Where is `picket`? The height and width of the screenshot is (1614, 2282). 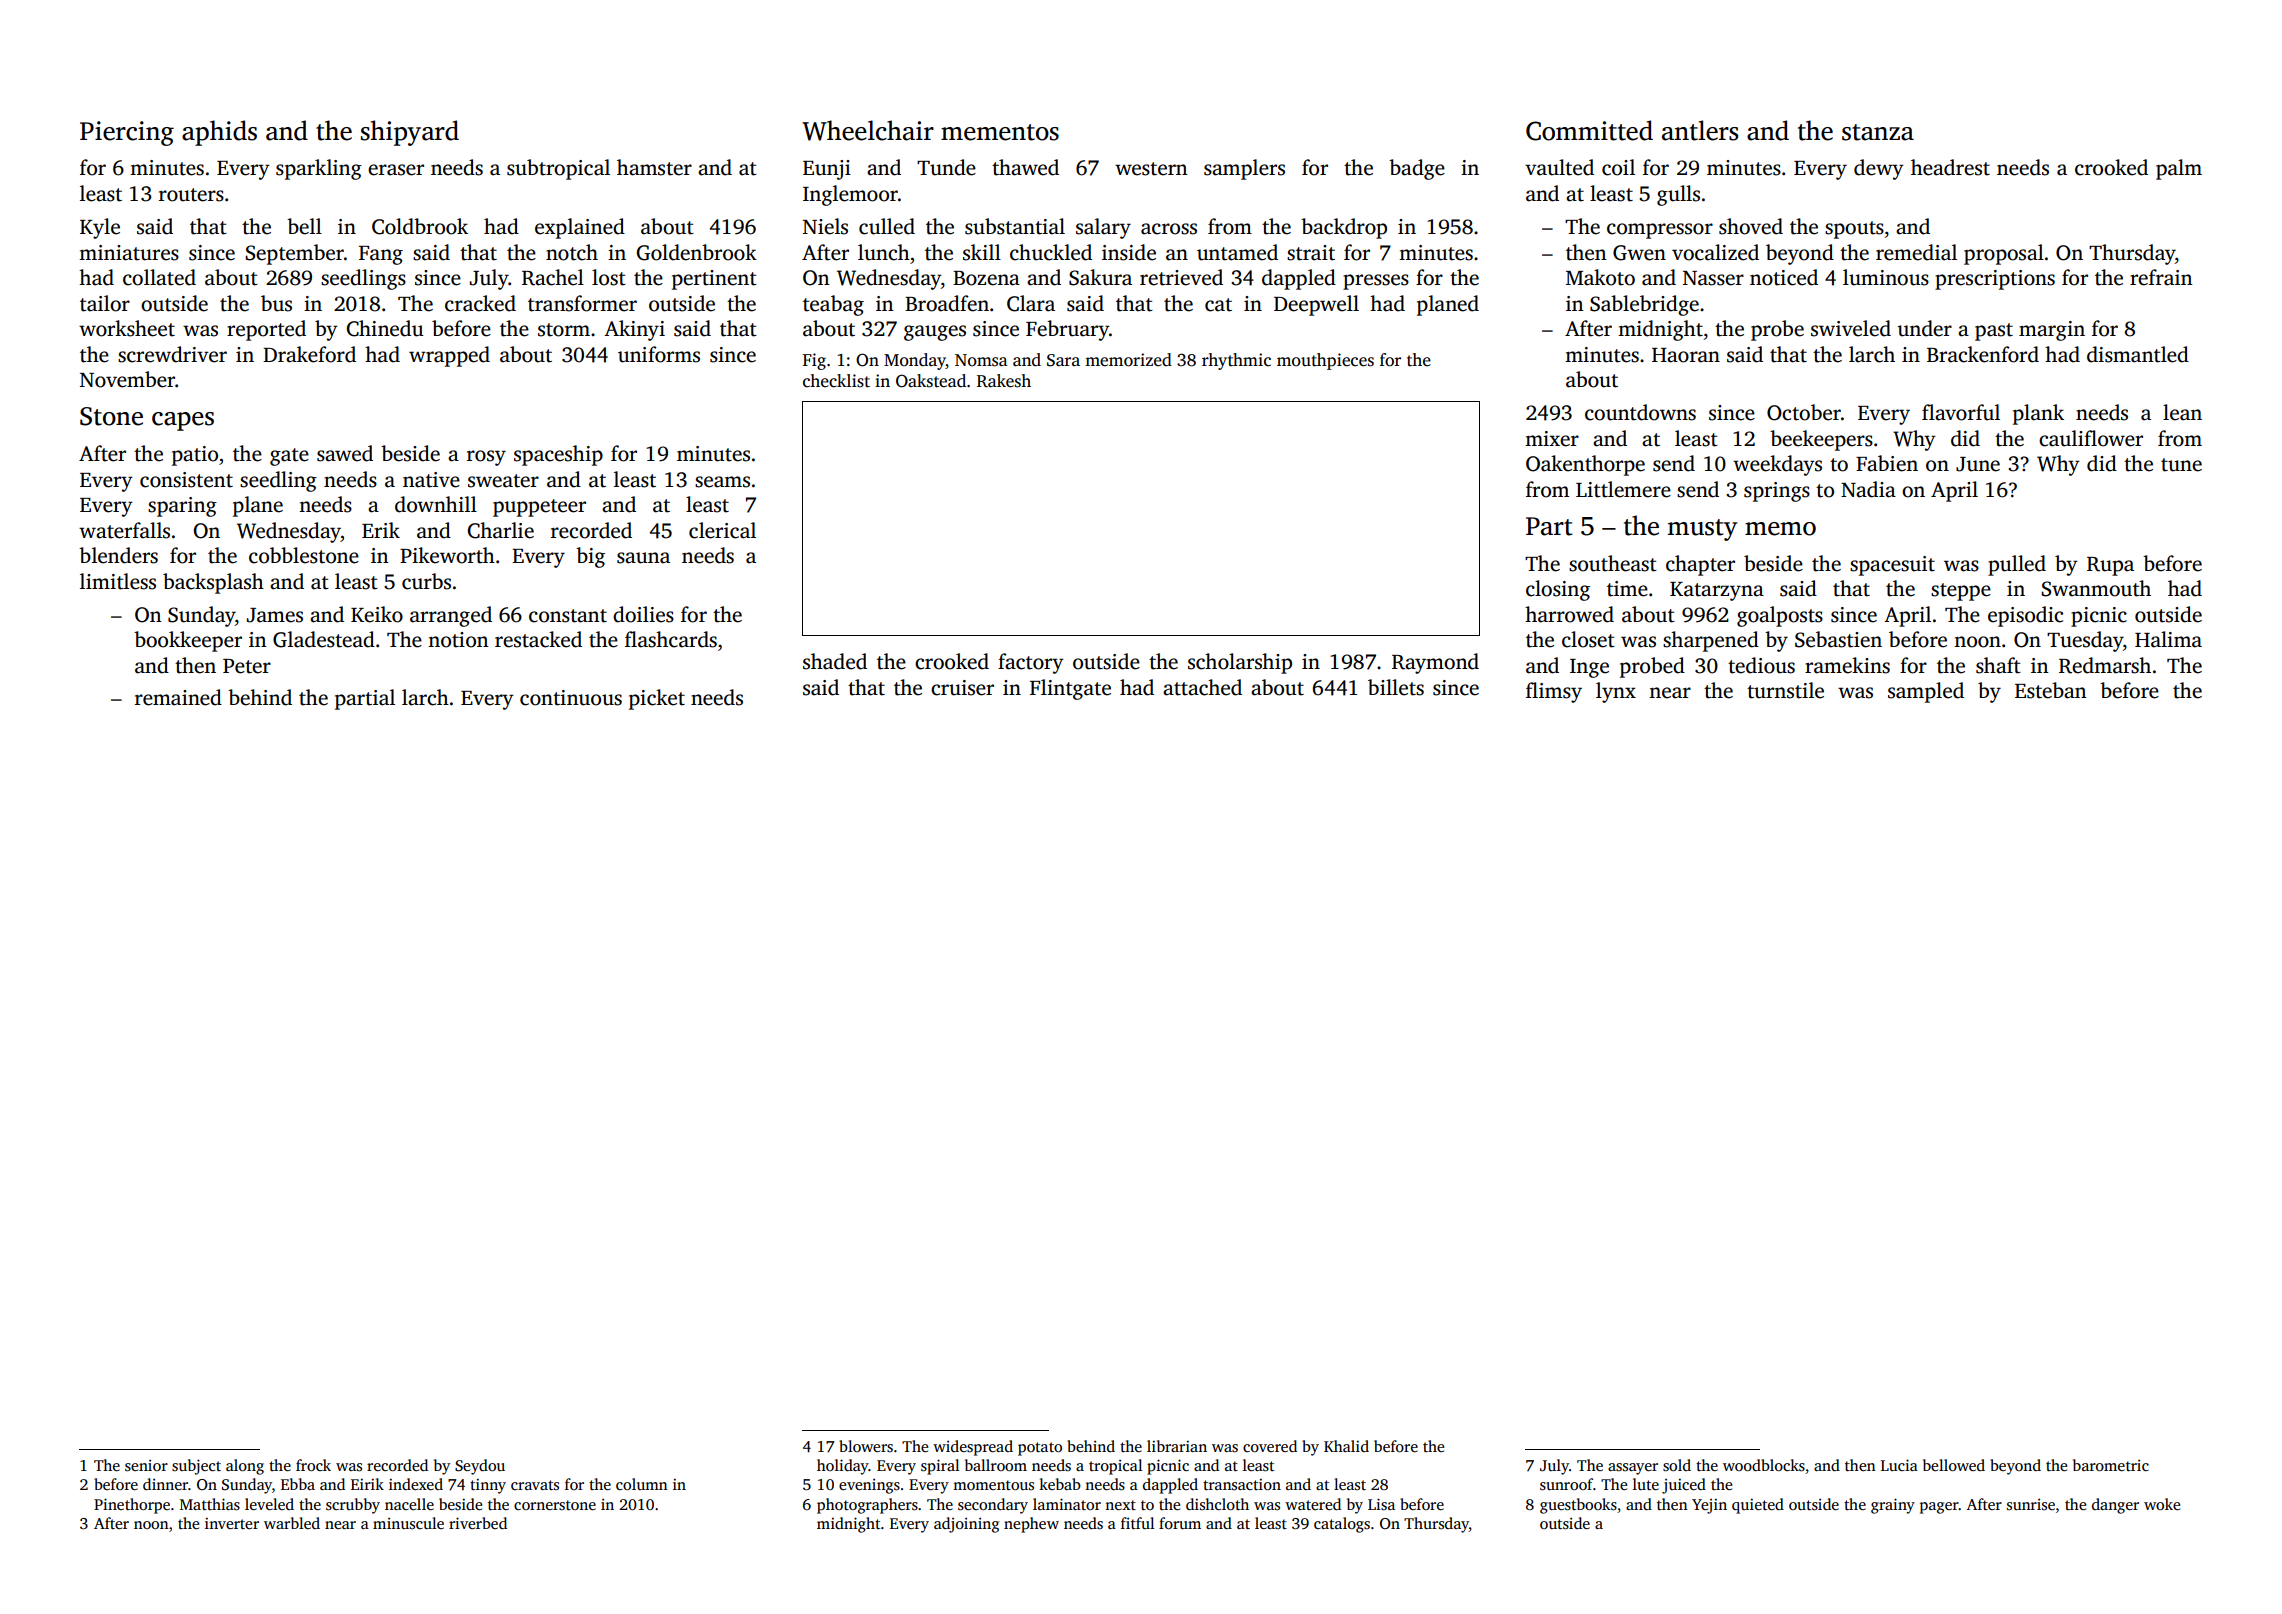 picket is located at coordinates (657, 699).
